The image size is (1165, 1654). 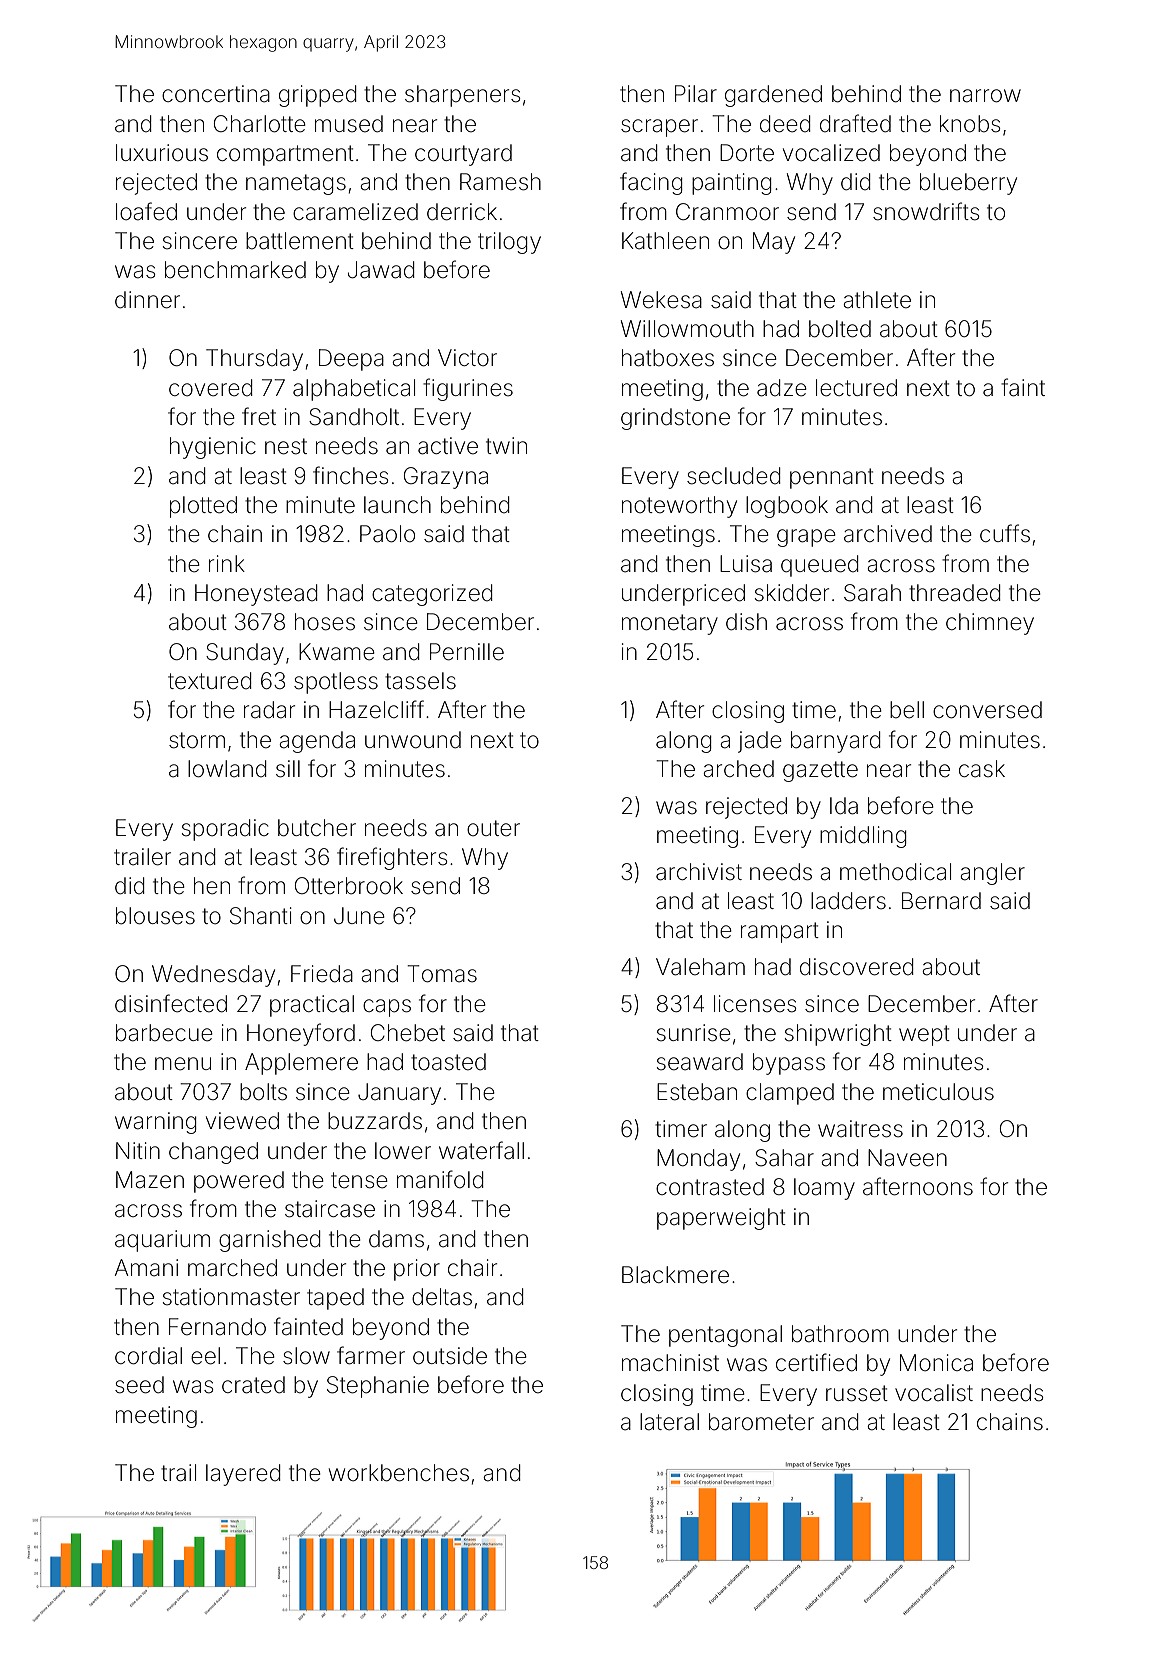 I want to click on Sahar, so click(x=784, y=1158).
